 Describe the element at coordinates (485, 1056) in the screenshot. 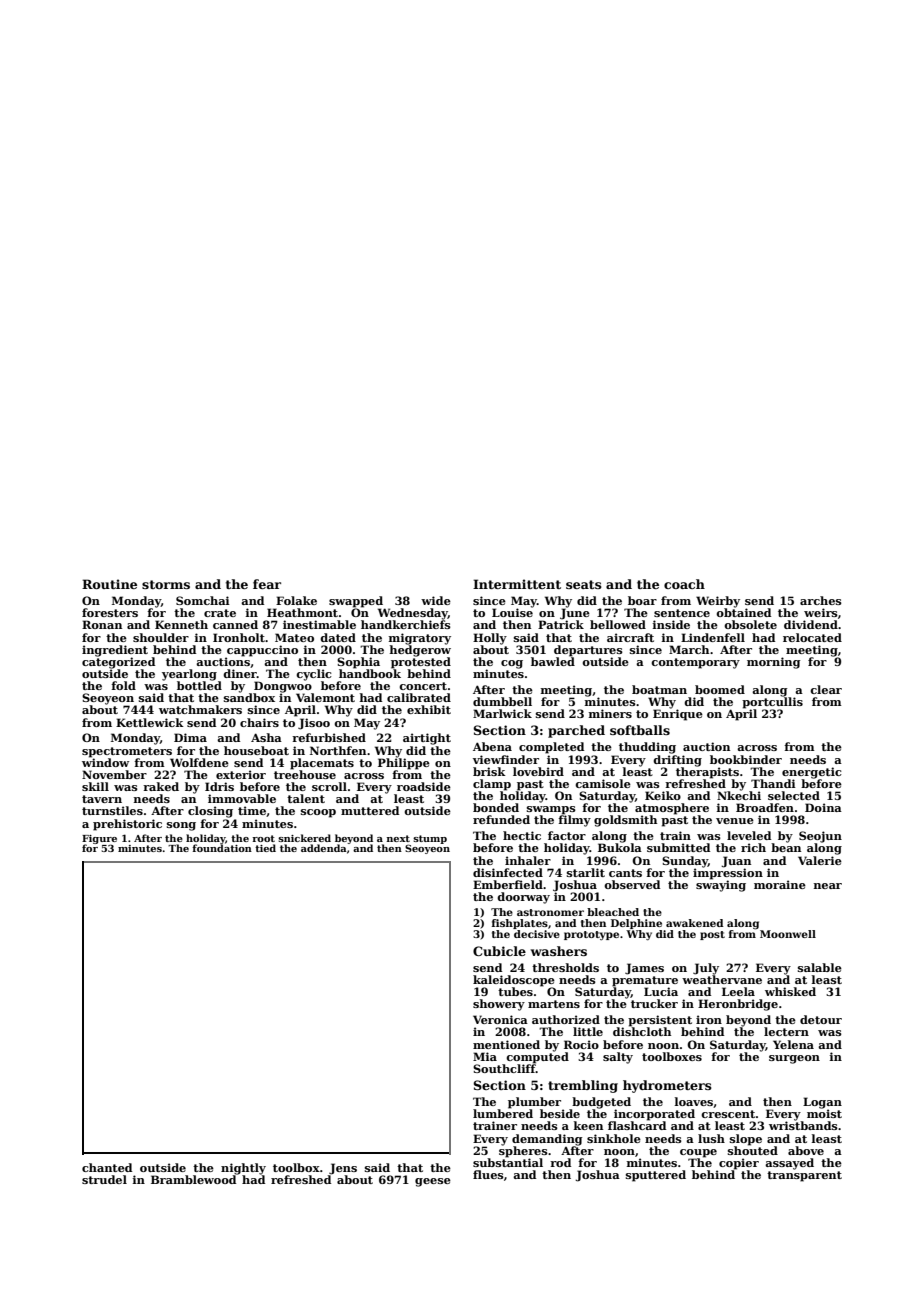

I see `Mia` at that location.
